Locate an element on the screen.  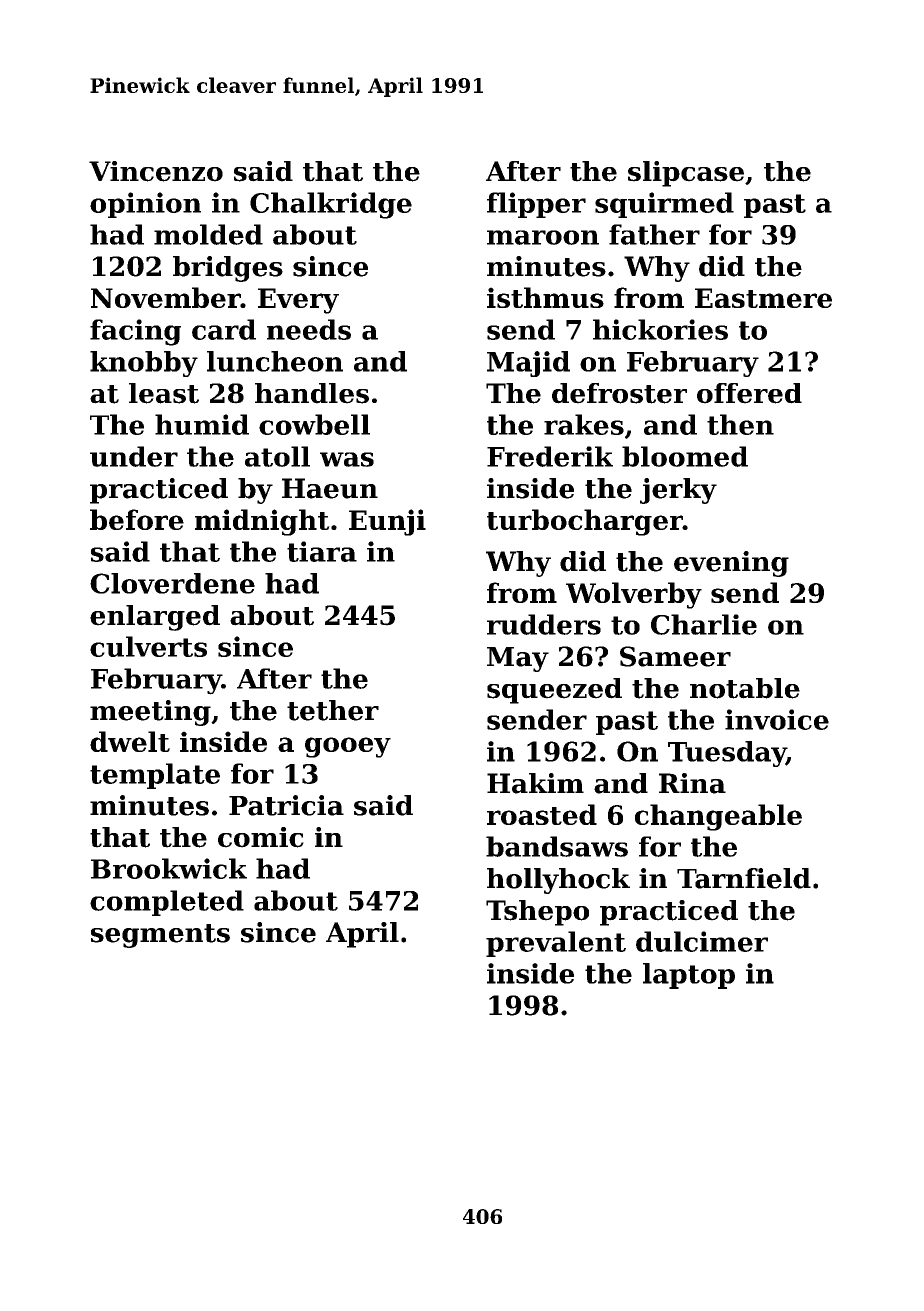
Eunji is located at coordinates (387, 522).
